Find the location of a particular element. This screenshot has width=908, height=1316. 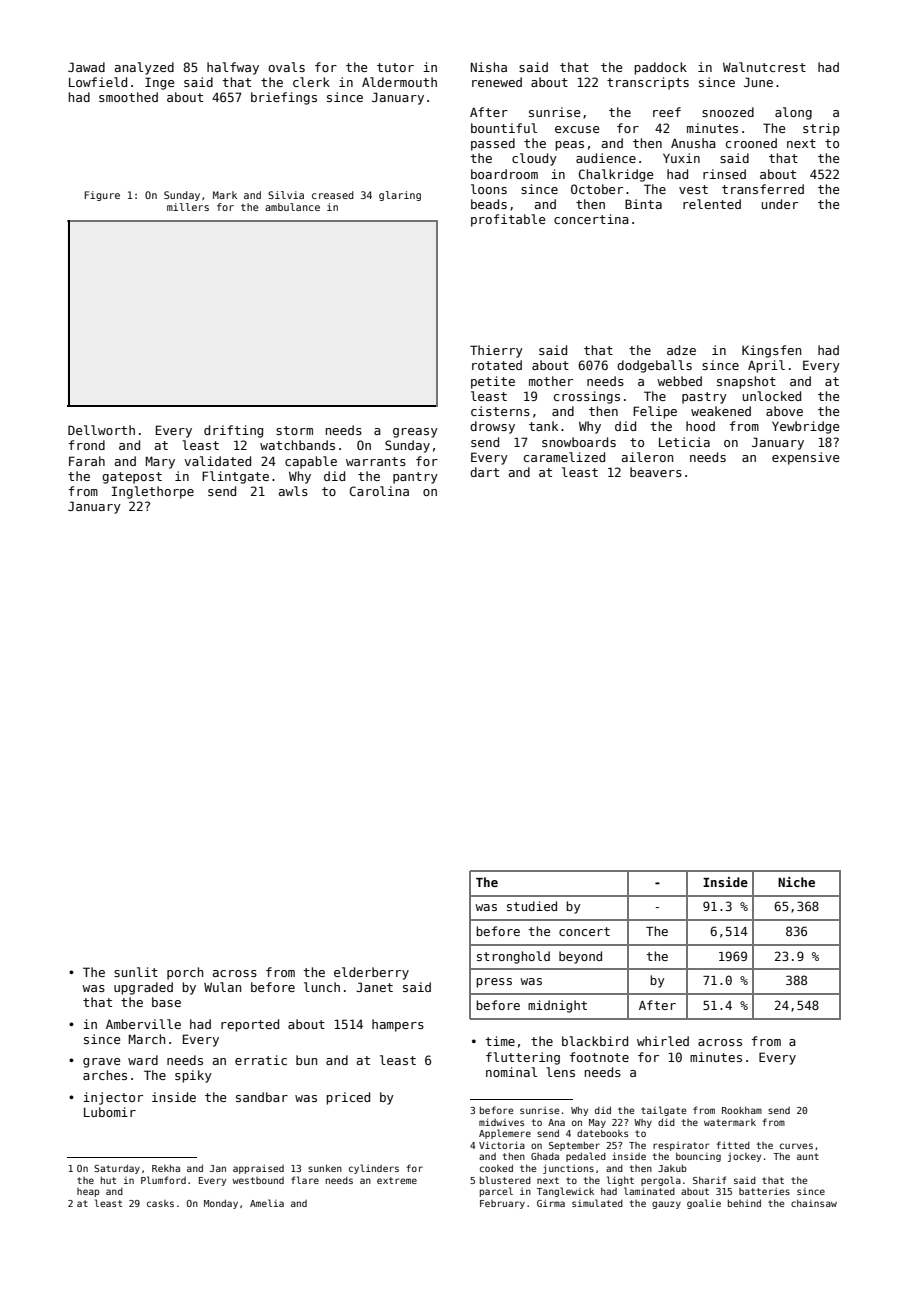

drifting is located at coordinates (233, 431).
